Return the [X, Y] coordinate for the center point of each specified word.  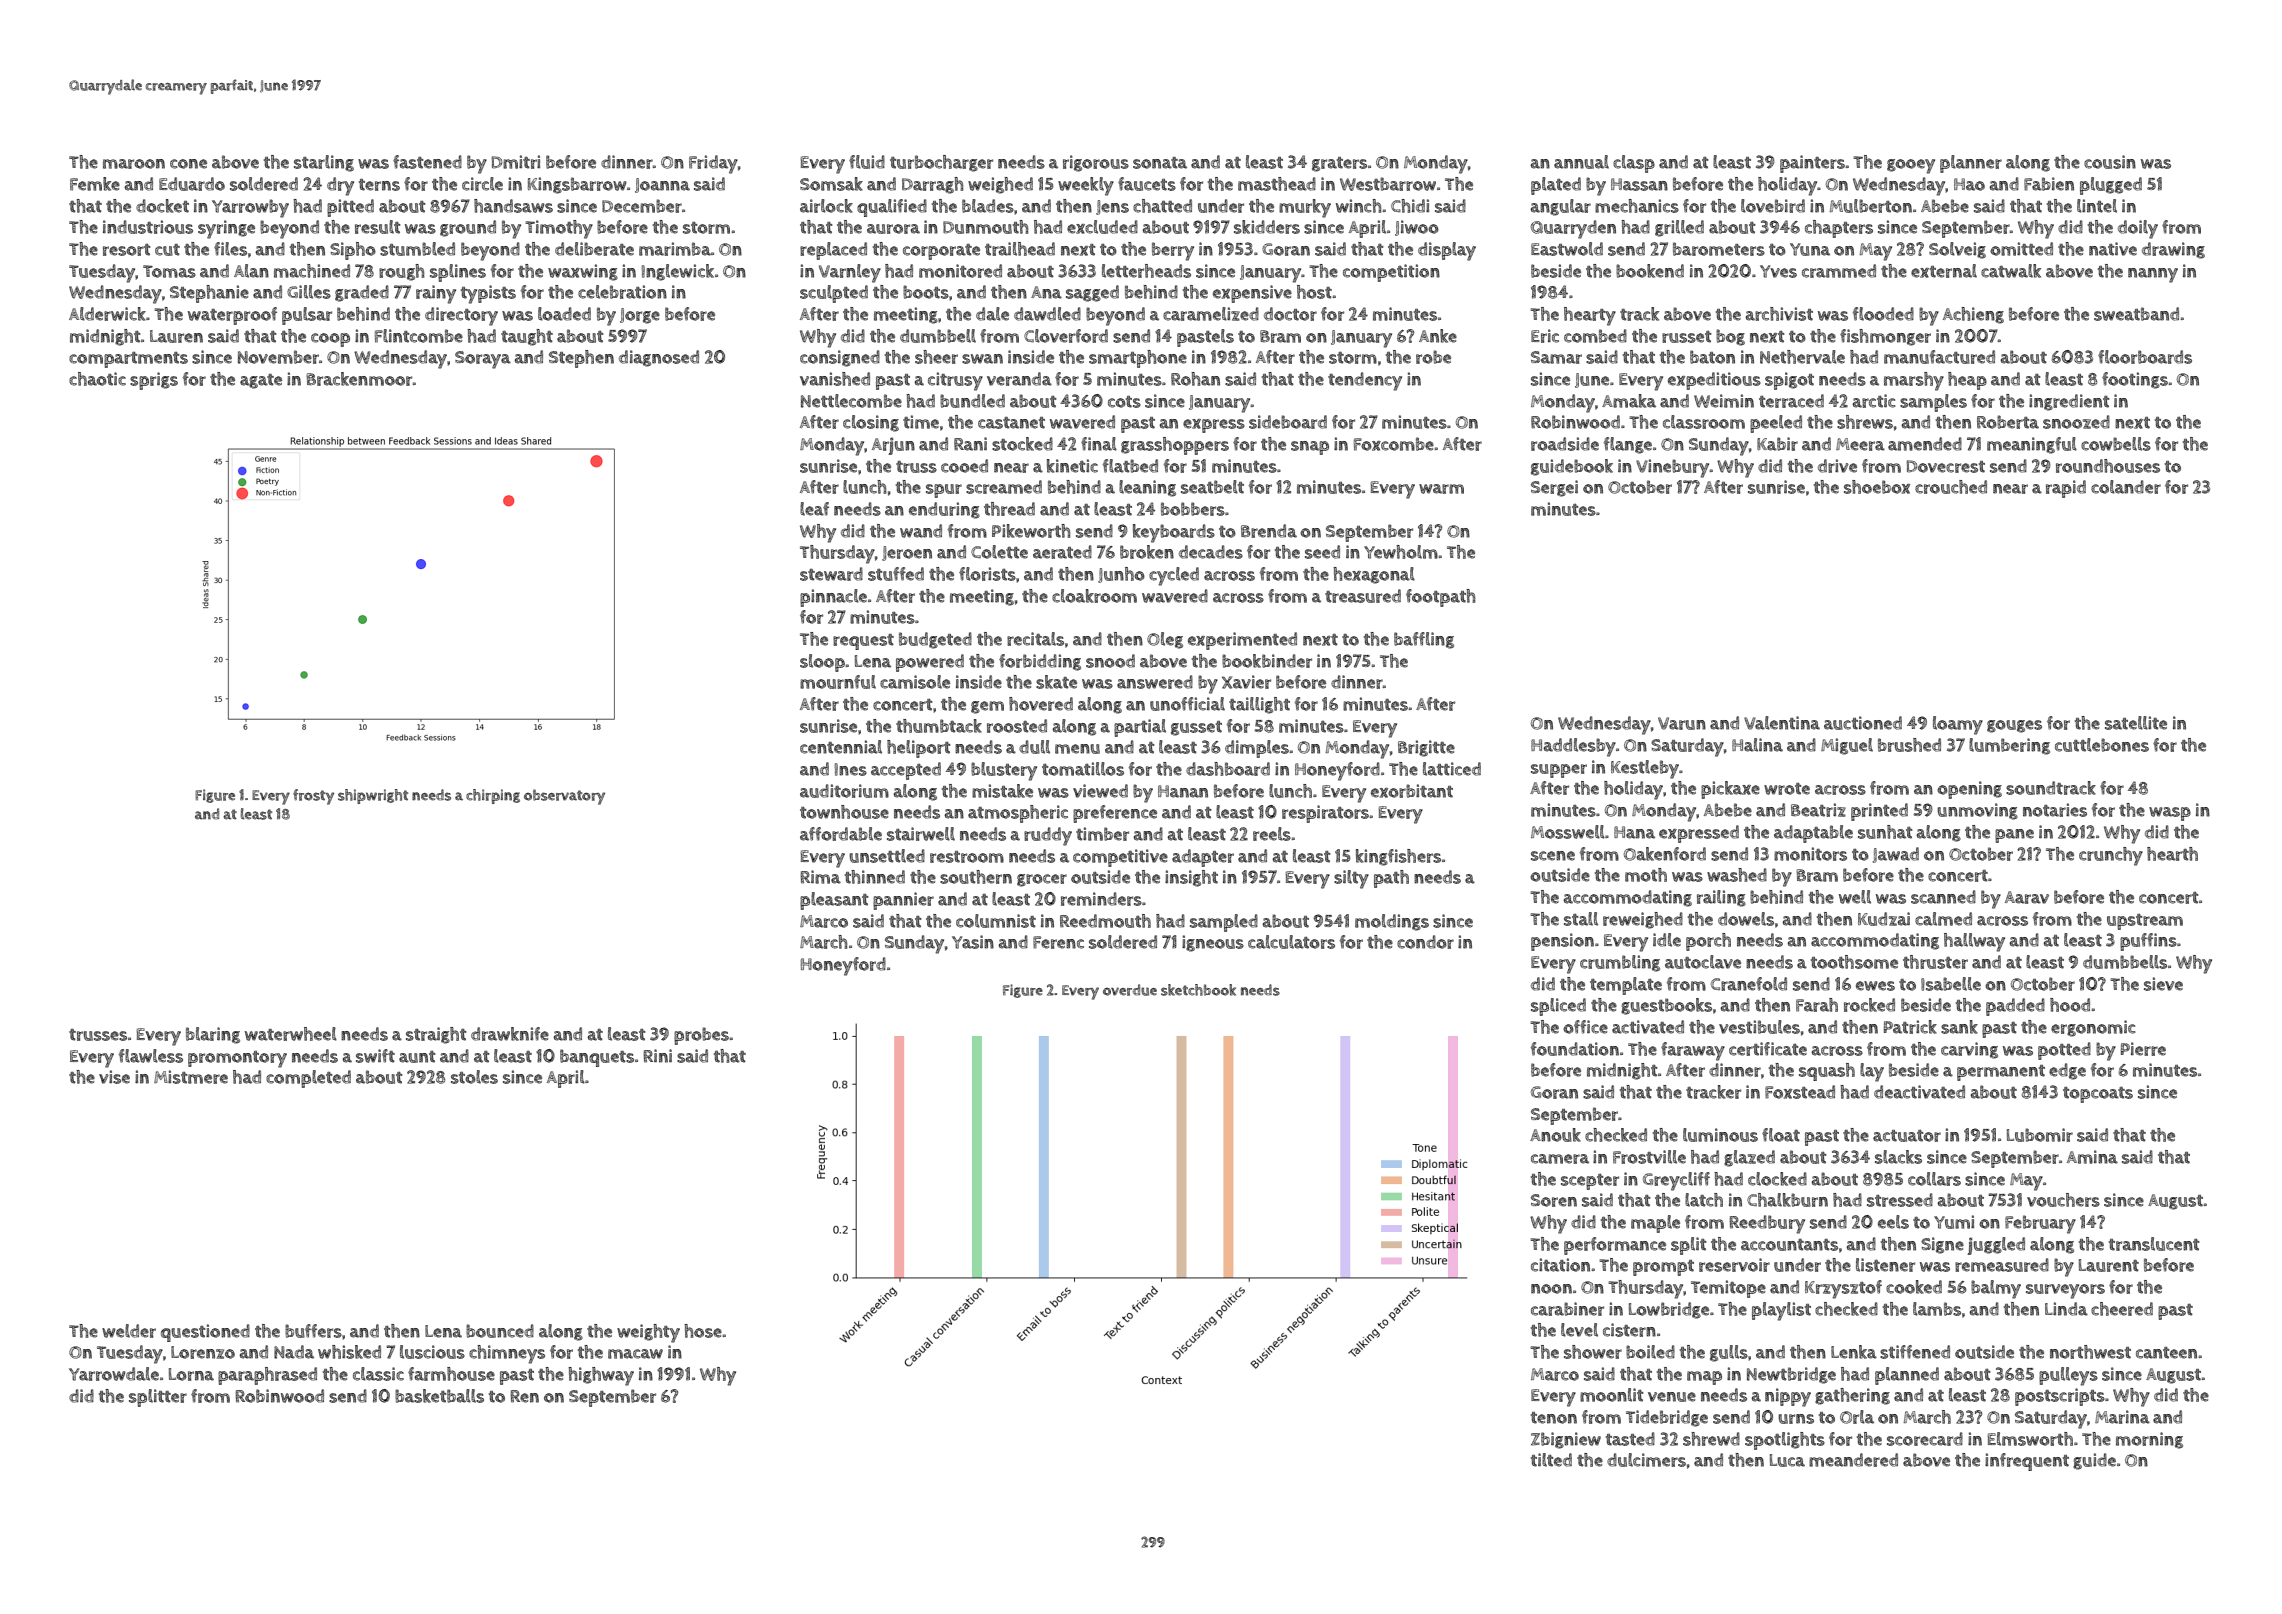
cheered [2122, 1309]
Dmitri [516, 162]
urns [1796, 1419]
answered [1155, 682]
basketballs [439, 1396]
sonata [1160, 163]
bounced [500, 1331]
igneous [1213, 943]
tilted [1551, 1460]
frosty [313, 797]
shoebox [1877, 487]
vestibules [1759, 1027]
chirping [493, 796]
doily [2138, 229]
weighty [648, 1333]
